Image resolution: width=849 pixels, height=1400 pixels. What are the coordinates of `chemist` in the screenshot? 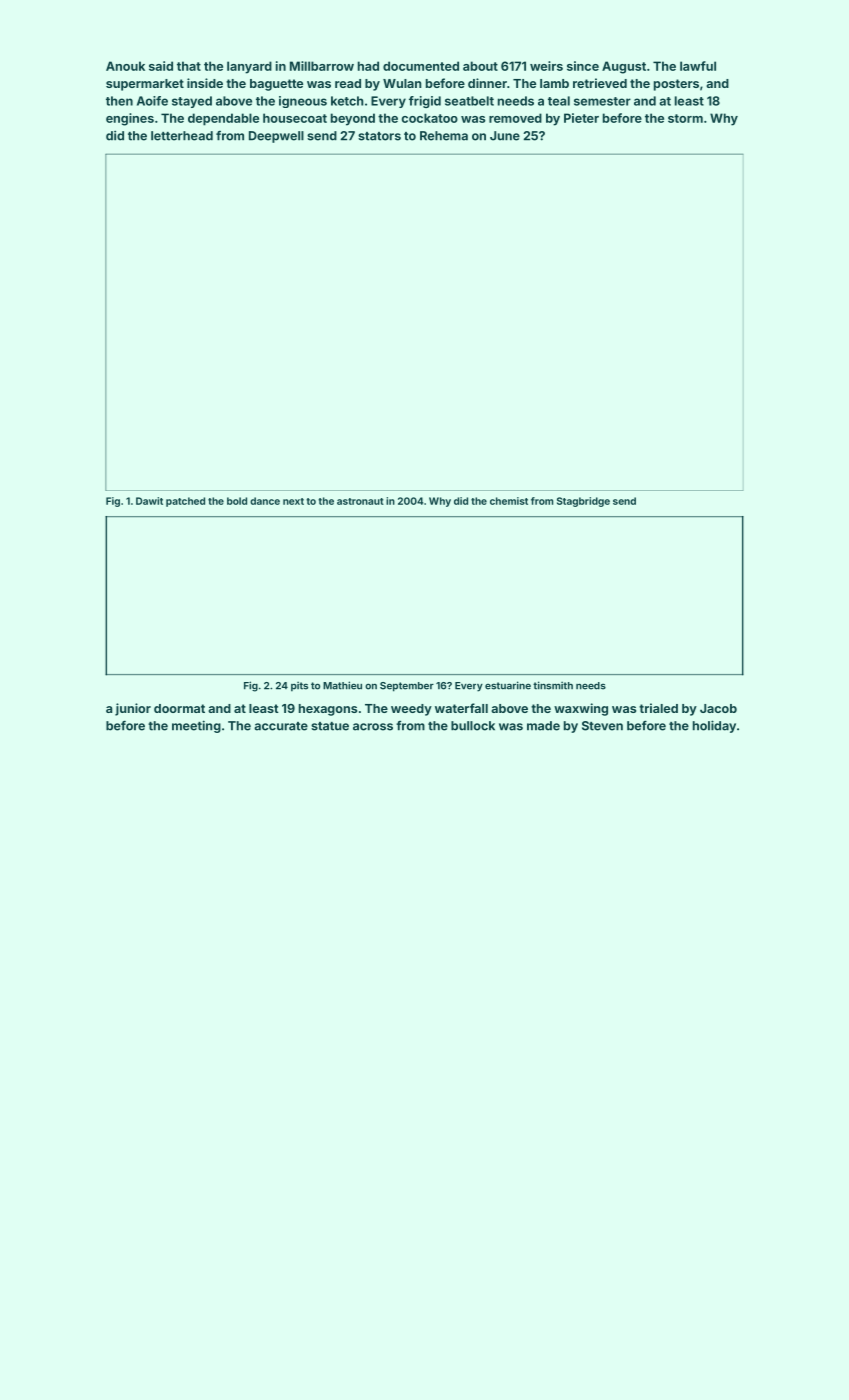 It's located at (509, 501).
